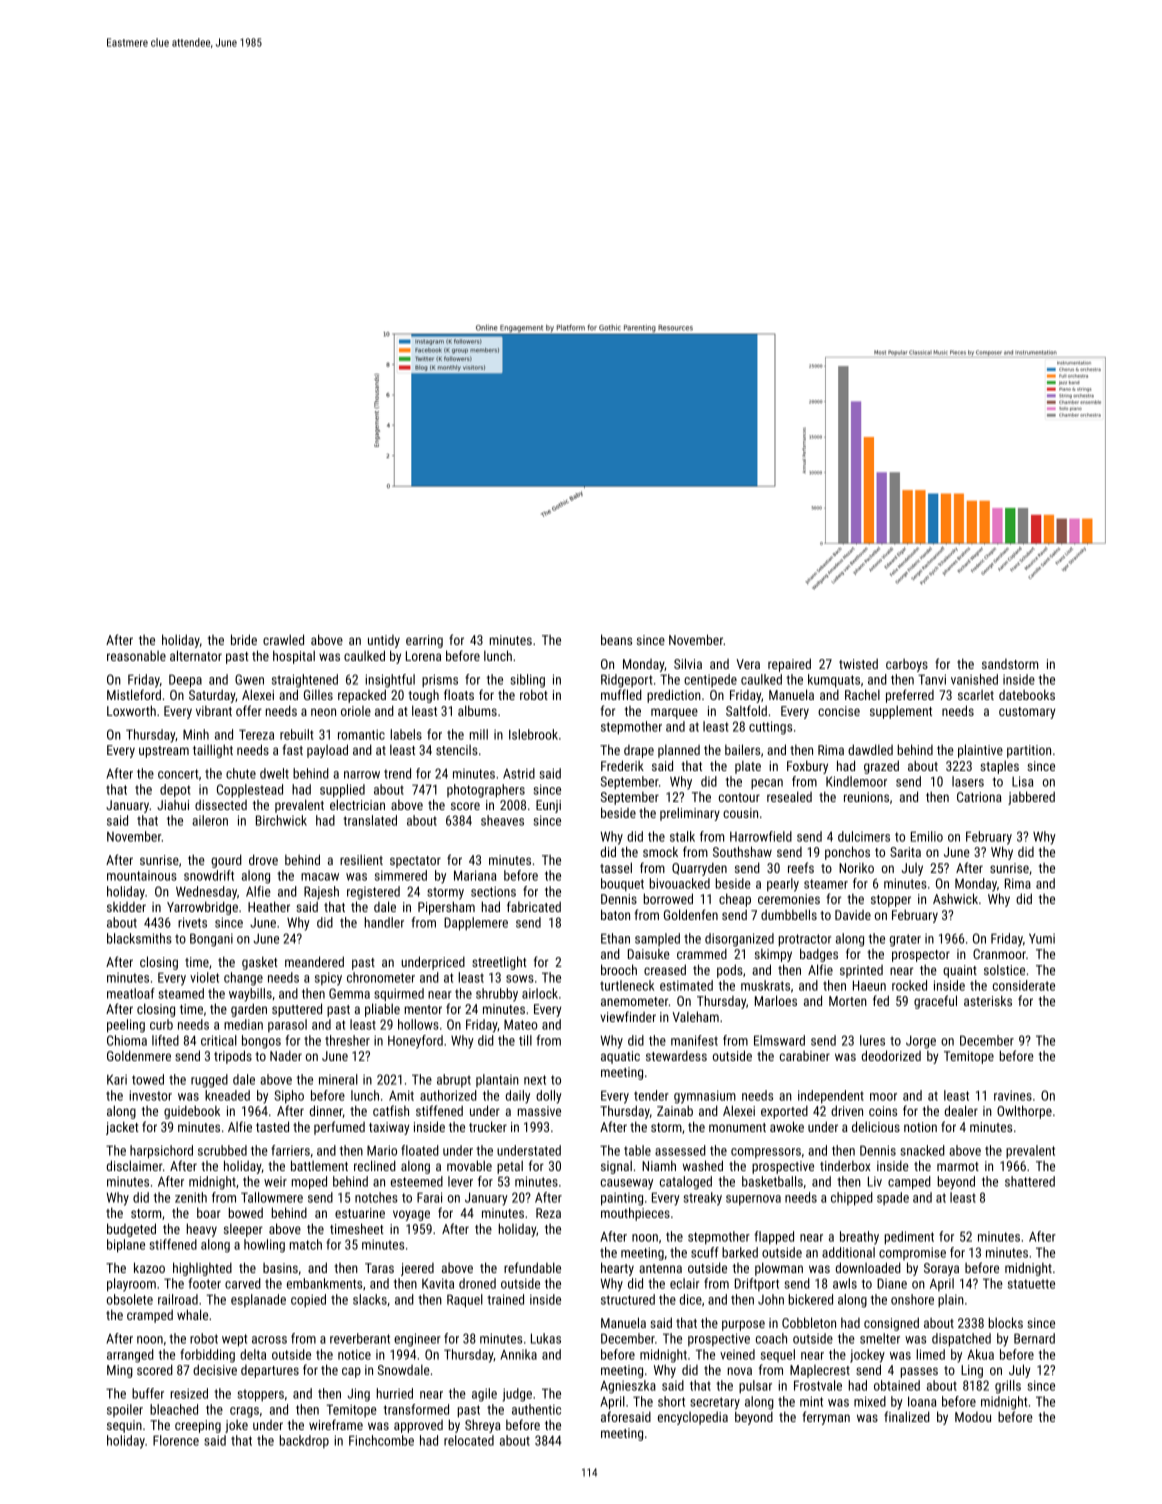 The image size is (1162, 1504). What do you see at coordinates (304, 1441) in the screenshot?
I see `backdrop` at bounding box center [304, 1441].
